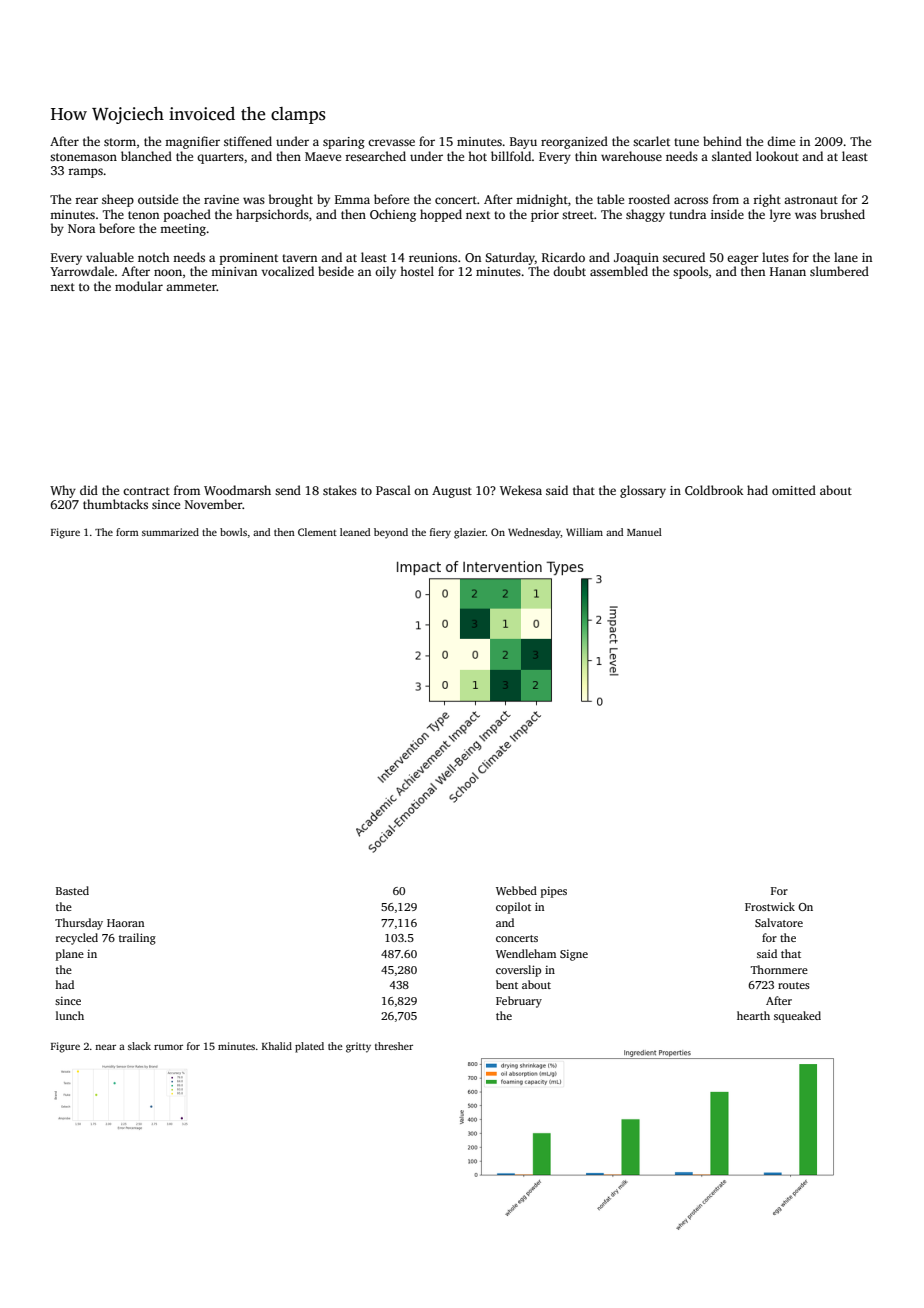 The width and height of the screenshot is (924, 1308). I want to click on rumor, so click(168, 1047).
